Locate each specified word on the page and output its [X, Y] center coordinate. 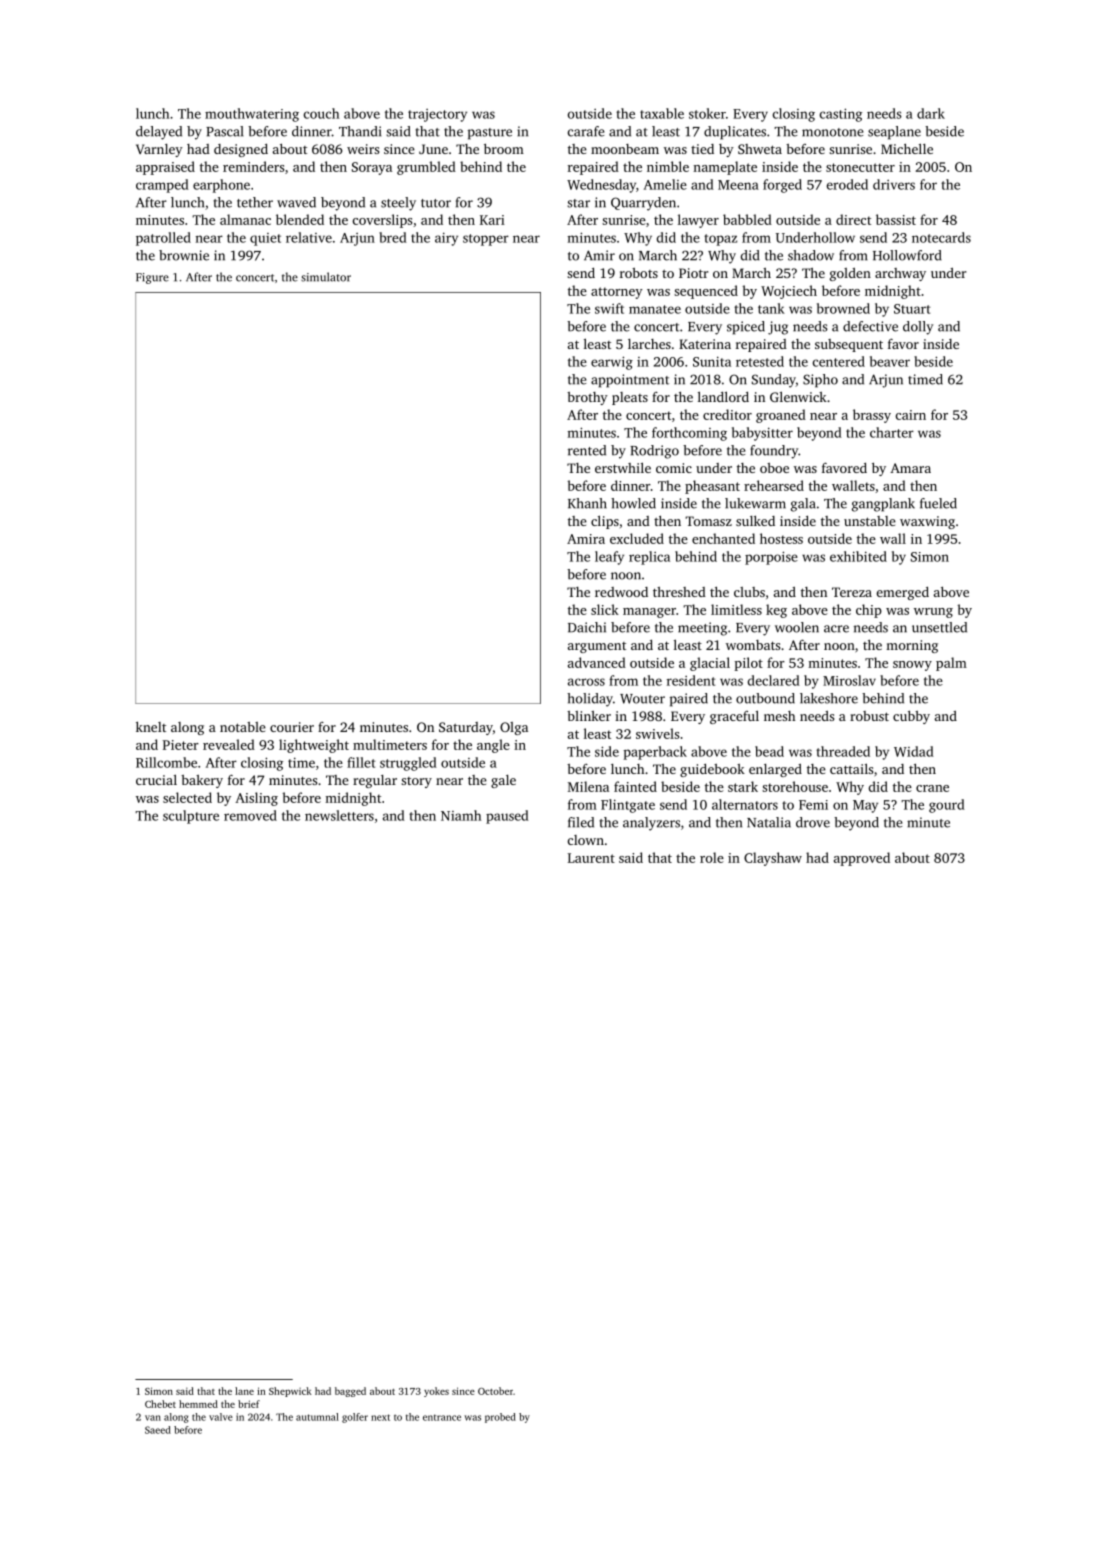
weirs [363, 149]
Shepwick [290, 1392]
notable [243, 727]
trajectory [437, 115]
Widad [914, 751]
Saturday [466, 728]
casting [841, 115]
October [495, 1391]
